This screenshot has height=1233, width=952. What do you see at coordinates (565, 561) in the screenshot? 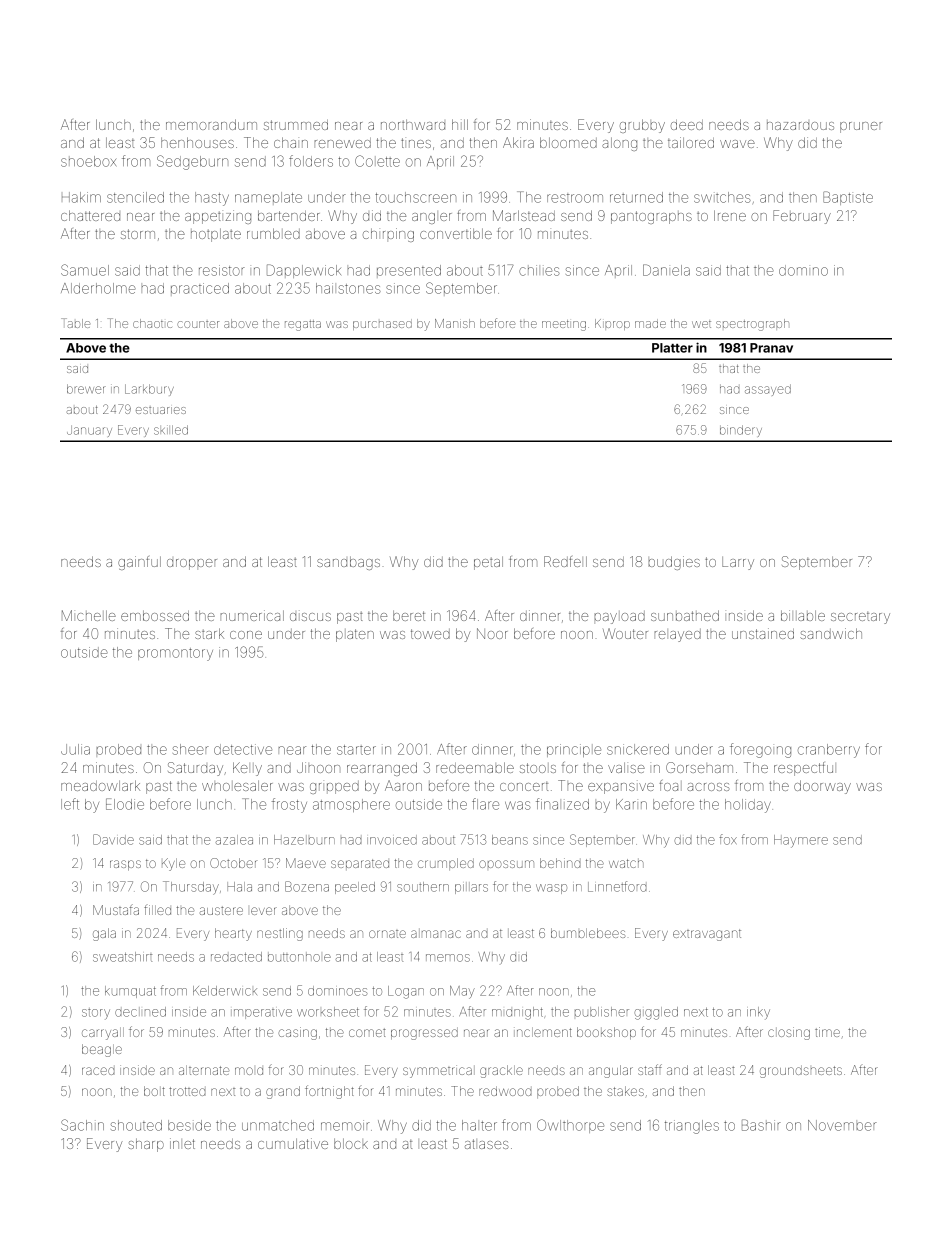
I see `Redfell` at bounding box center [565, 561].
